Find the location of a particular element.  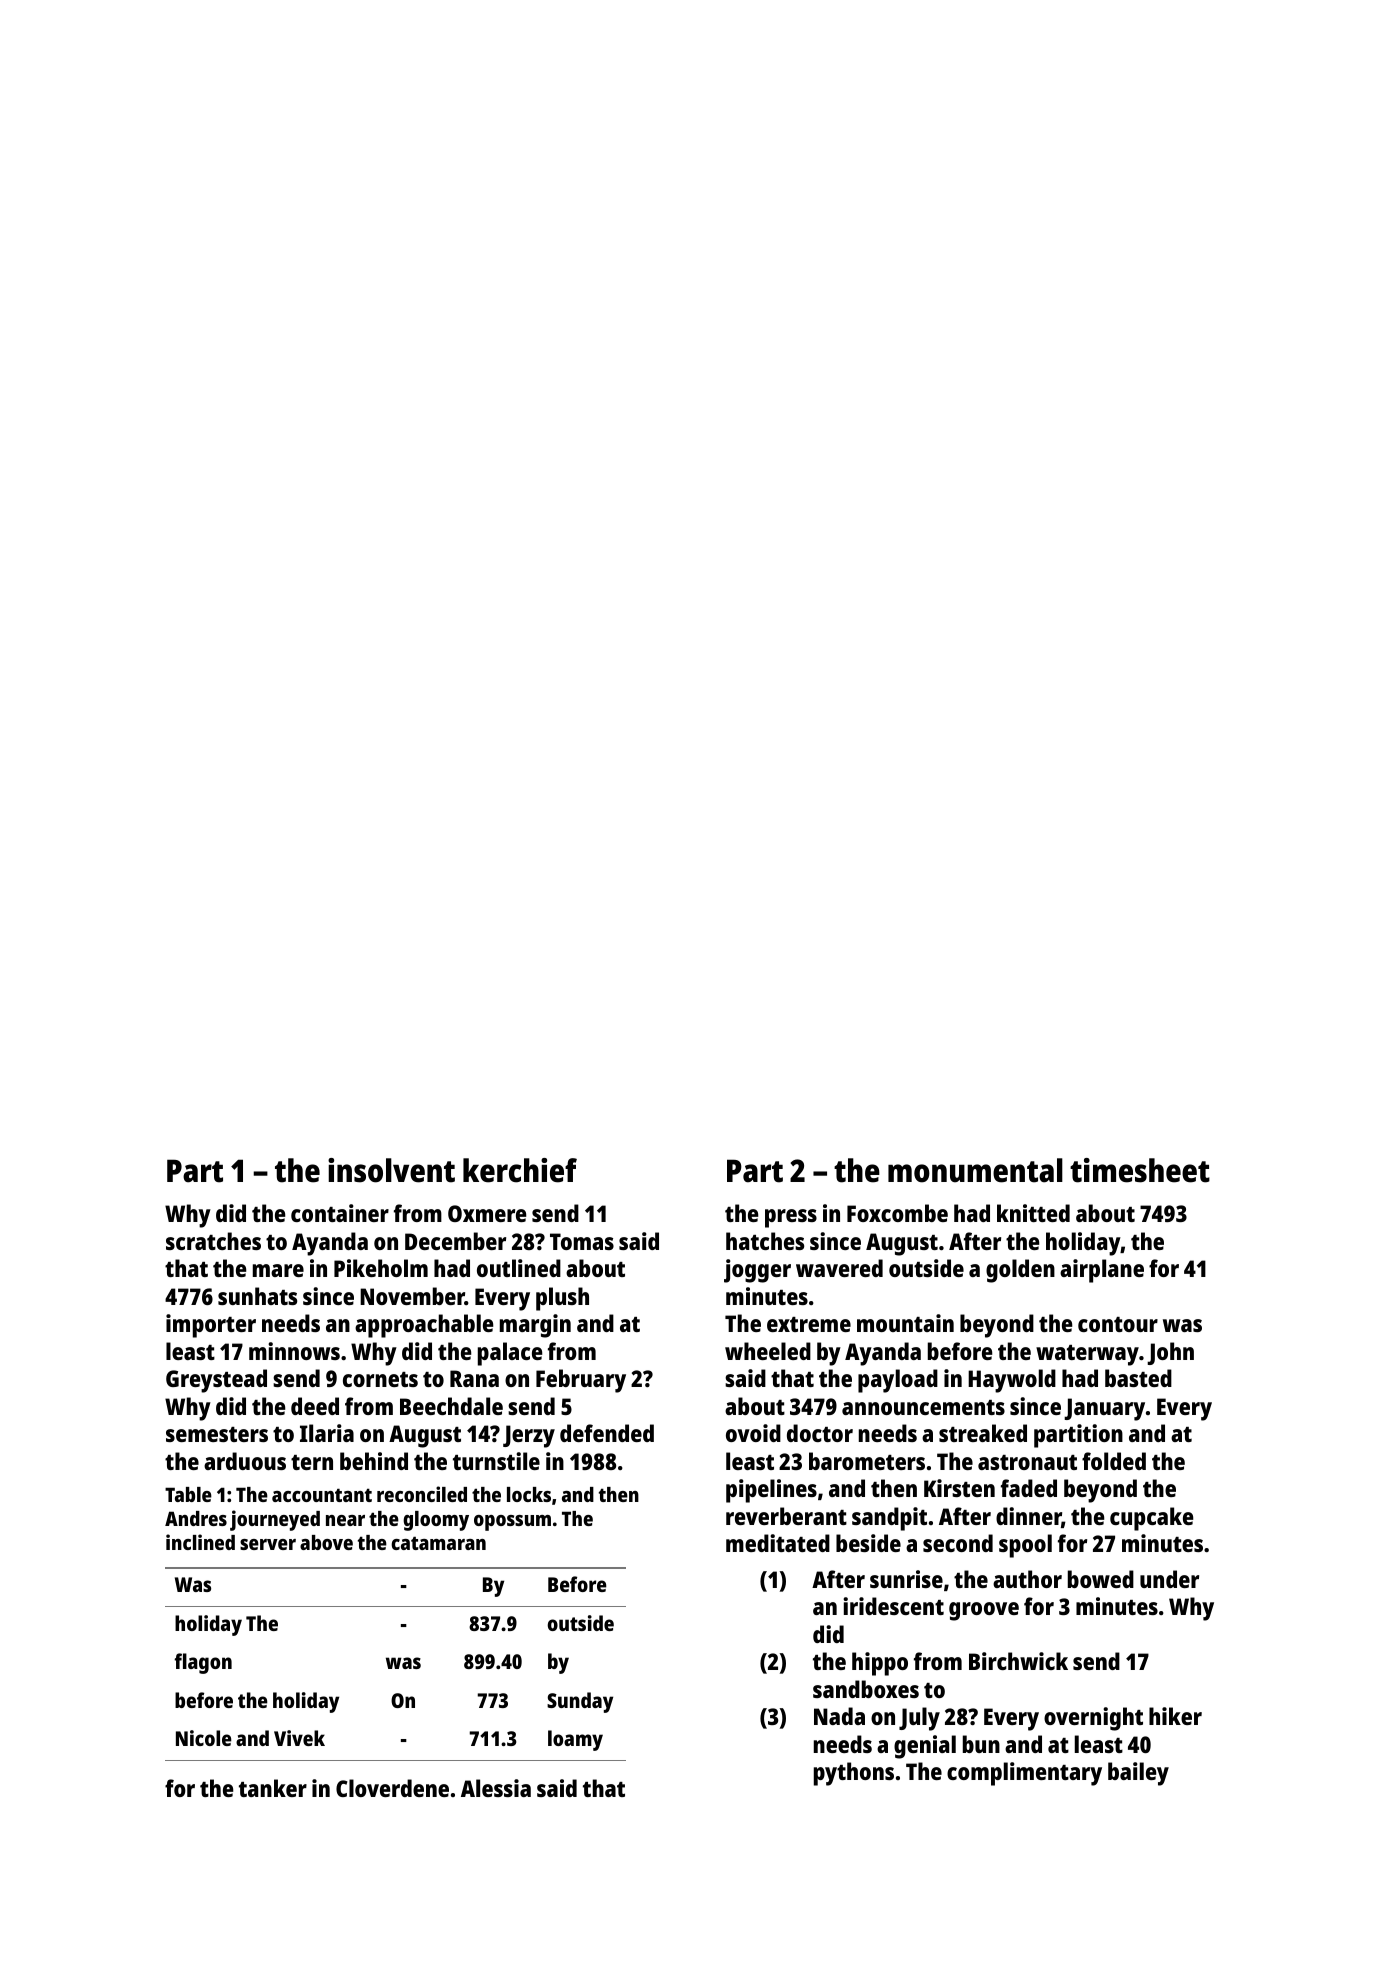

author is located at coordinates (1027, 1579).
